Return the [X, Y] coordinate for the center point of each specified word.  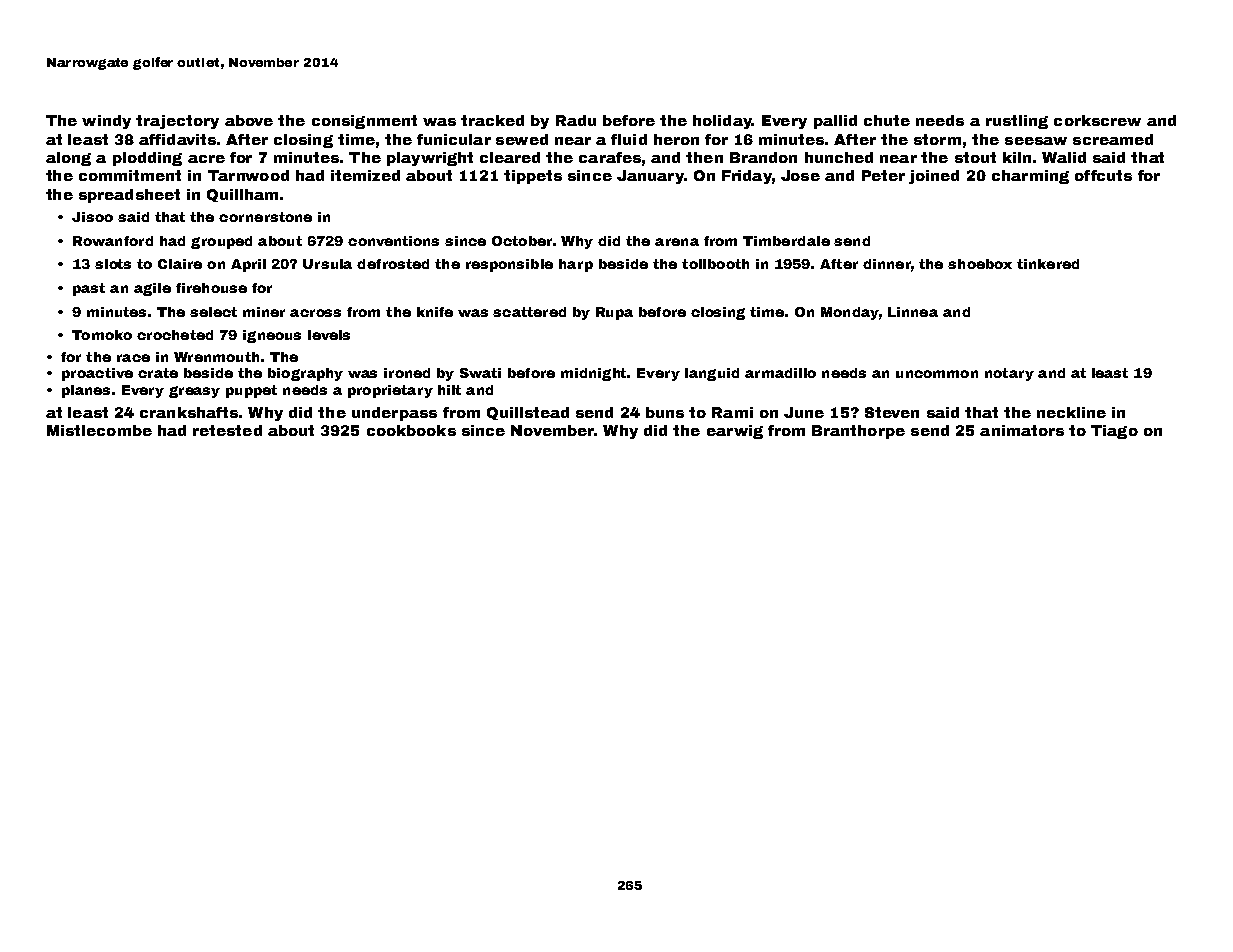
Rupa [614, 313]
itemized [365, 175]
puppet [251, 391]
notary [1009, 374]
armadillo [780, 373]
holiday [722, 122]
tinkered [1048, 264]
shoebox [980, 264]
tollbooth [715, 264]
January [650, 177]
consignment [364, 122]
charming [1030, 177]
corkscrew [1097, 120]
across [315, 313]
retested [227, 430]
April [248, 265]
